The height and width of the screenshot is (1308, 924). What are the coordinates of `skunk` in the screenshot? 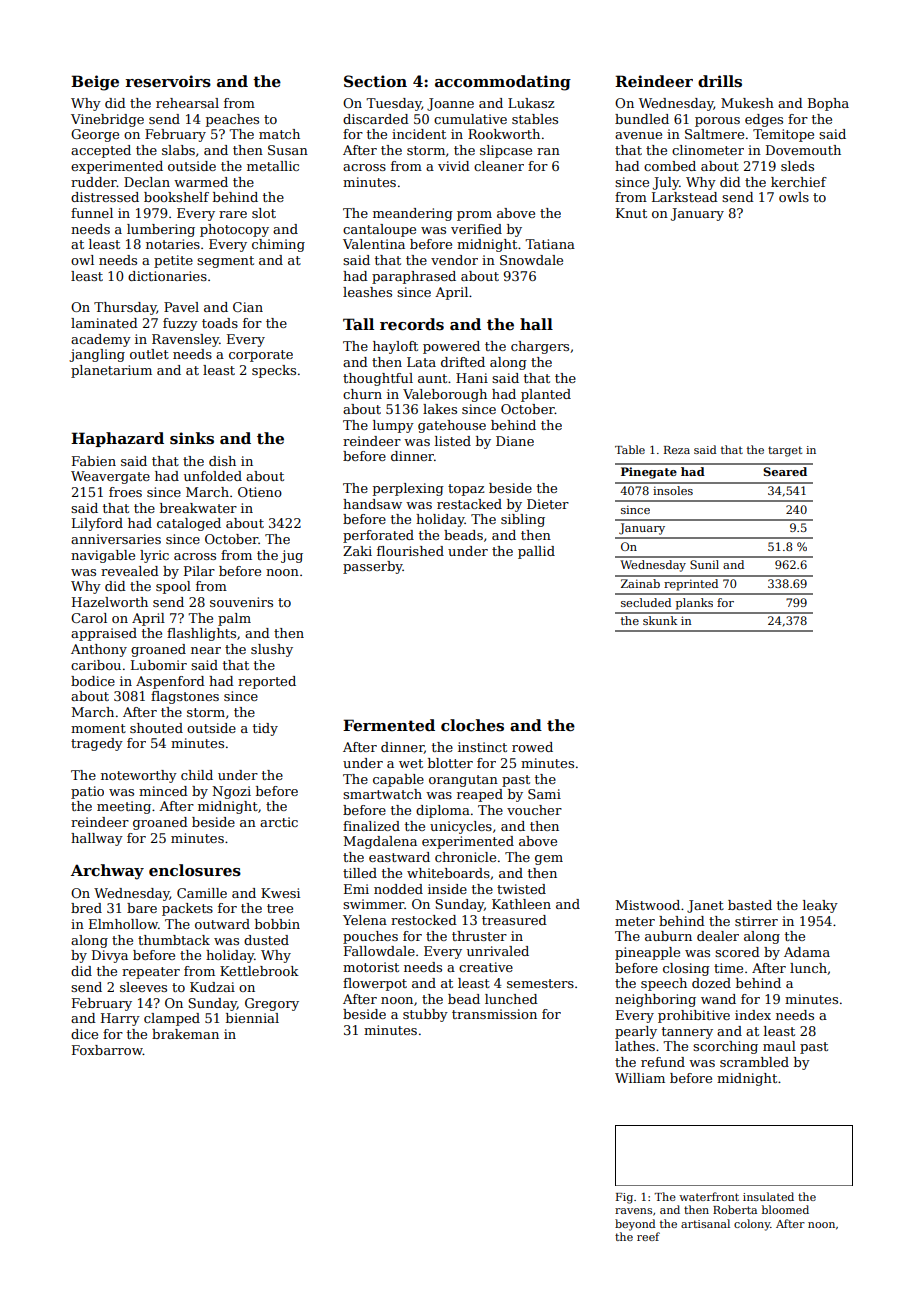 It's located at (660, 620).
